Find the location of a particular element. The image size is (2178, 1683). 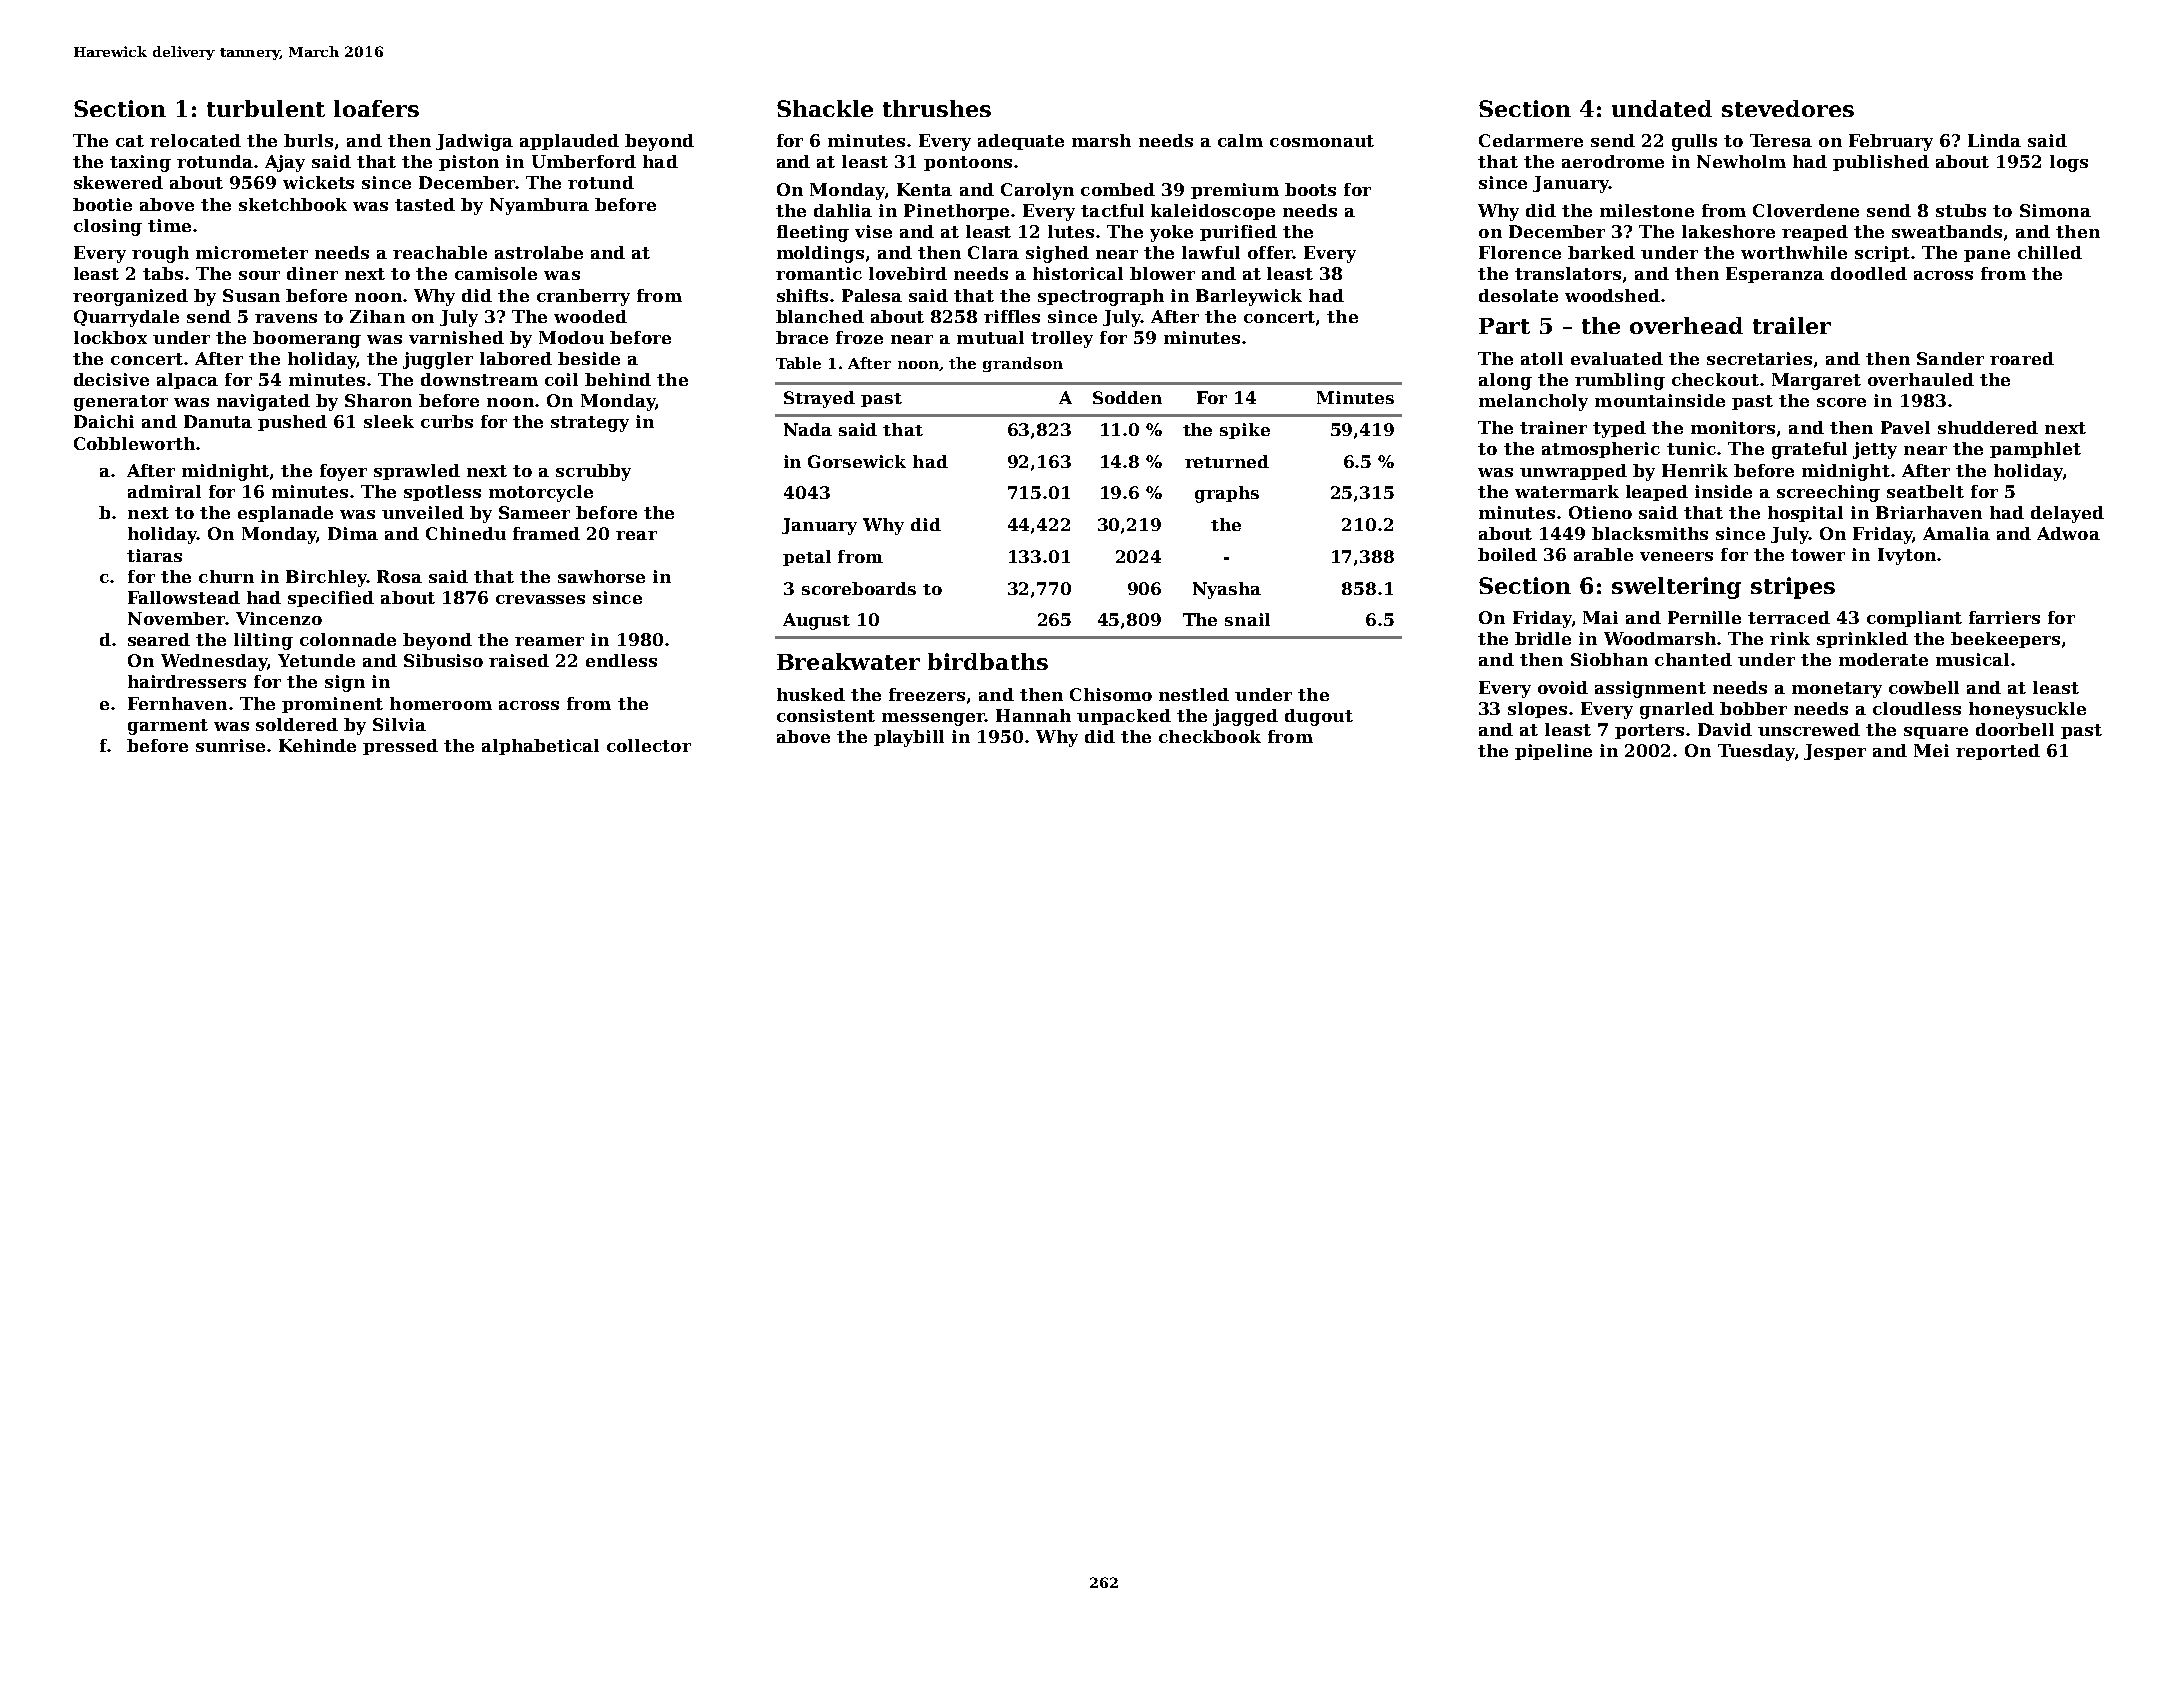

boots is located at coordinates (1310, 189).
